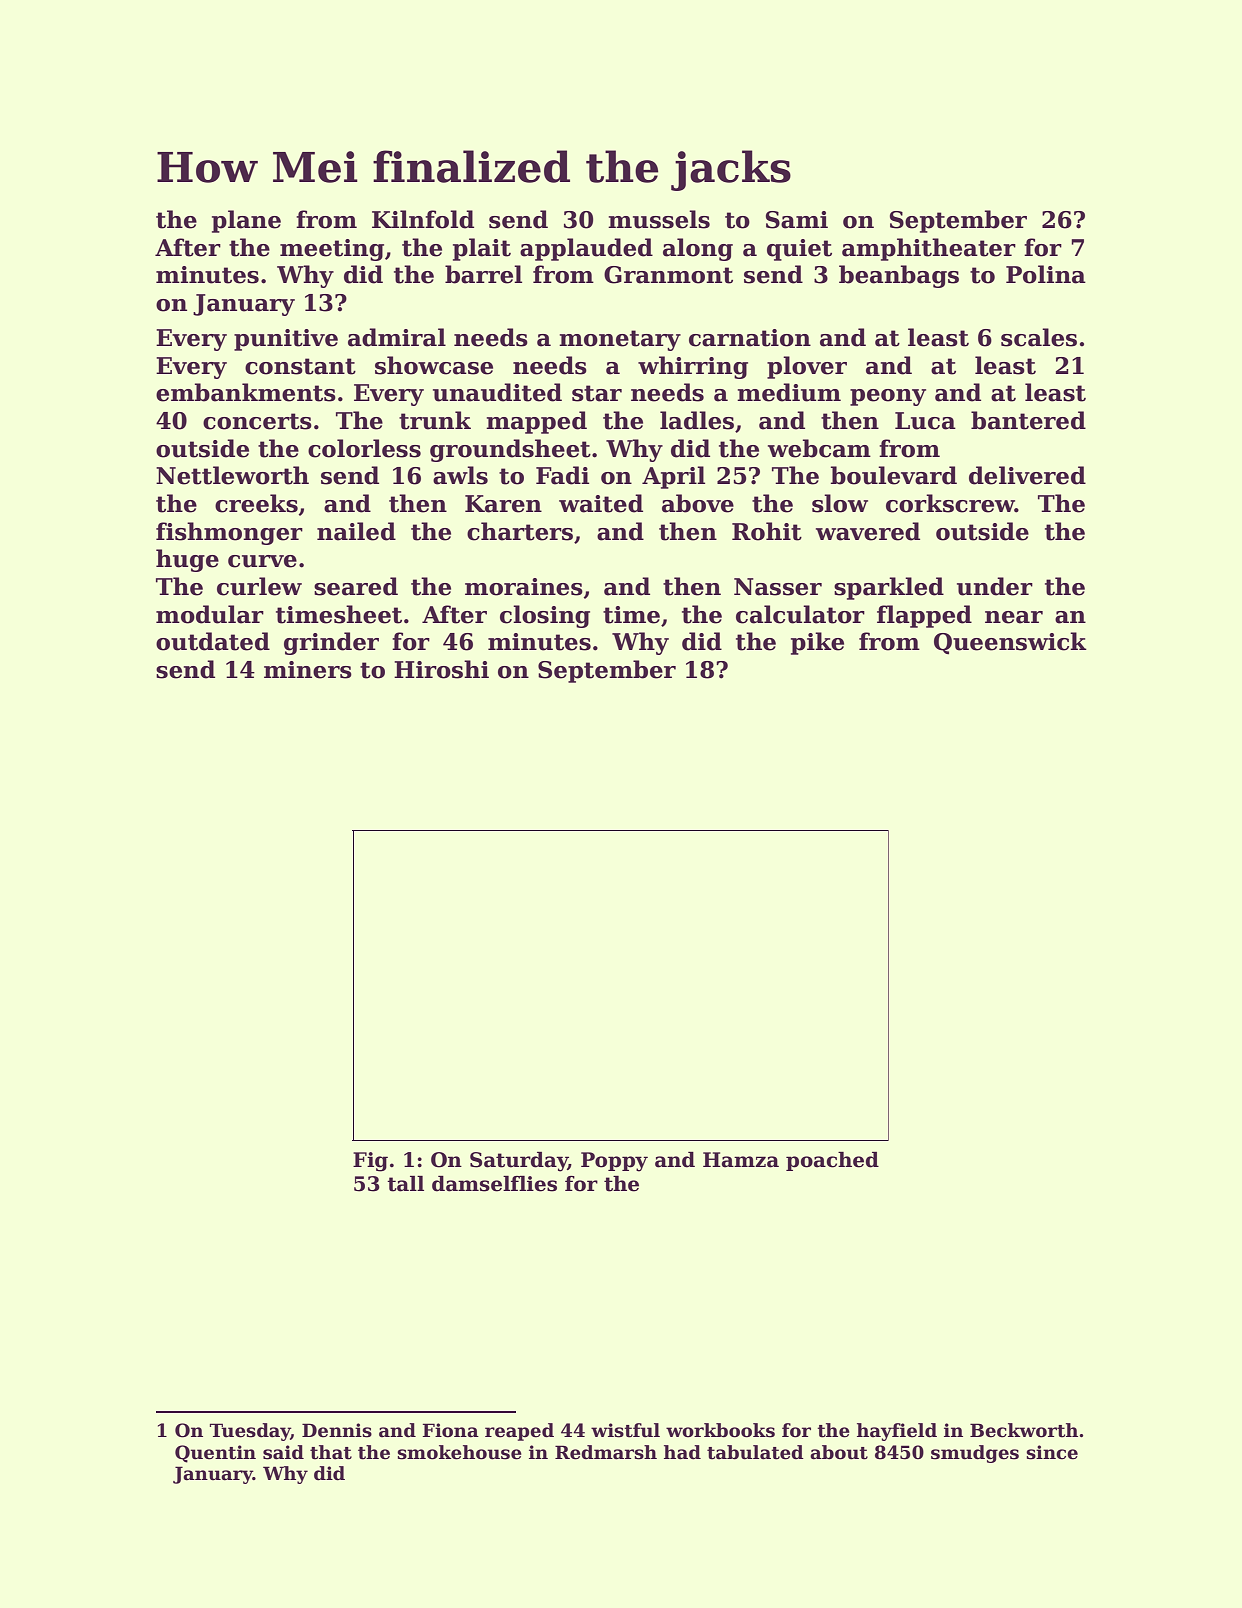 This screenshot has height=1608, width=1242. What do you see at coordinates (215, 1454) in the screenshot?
I see `Quentin` at bounding box center [215, 1454].
